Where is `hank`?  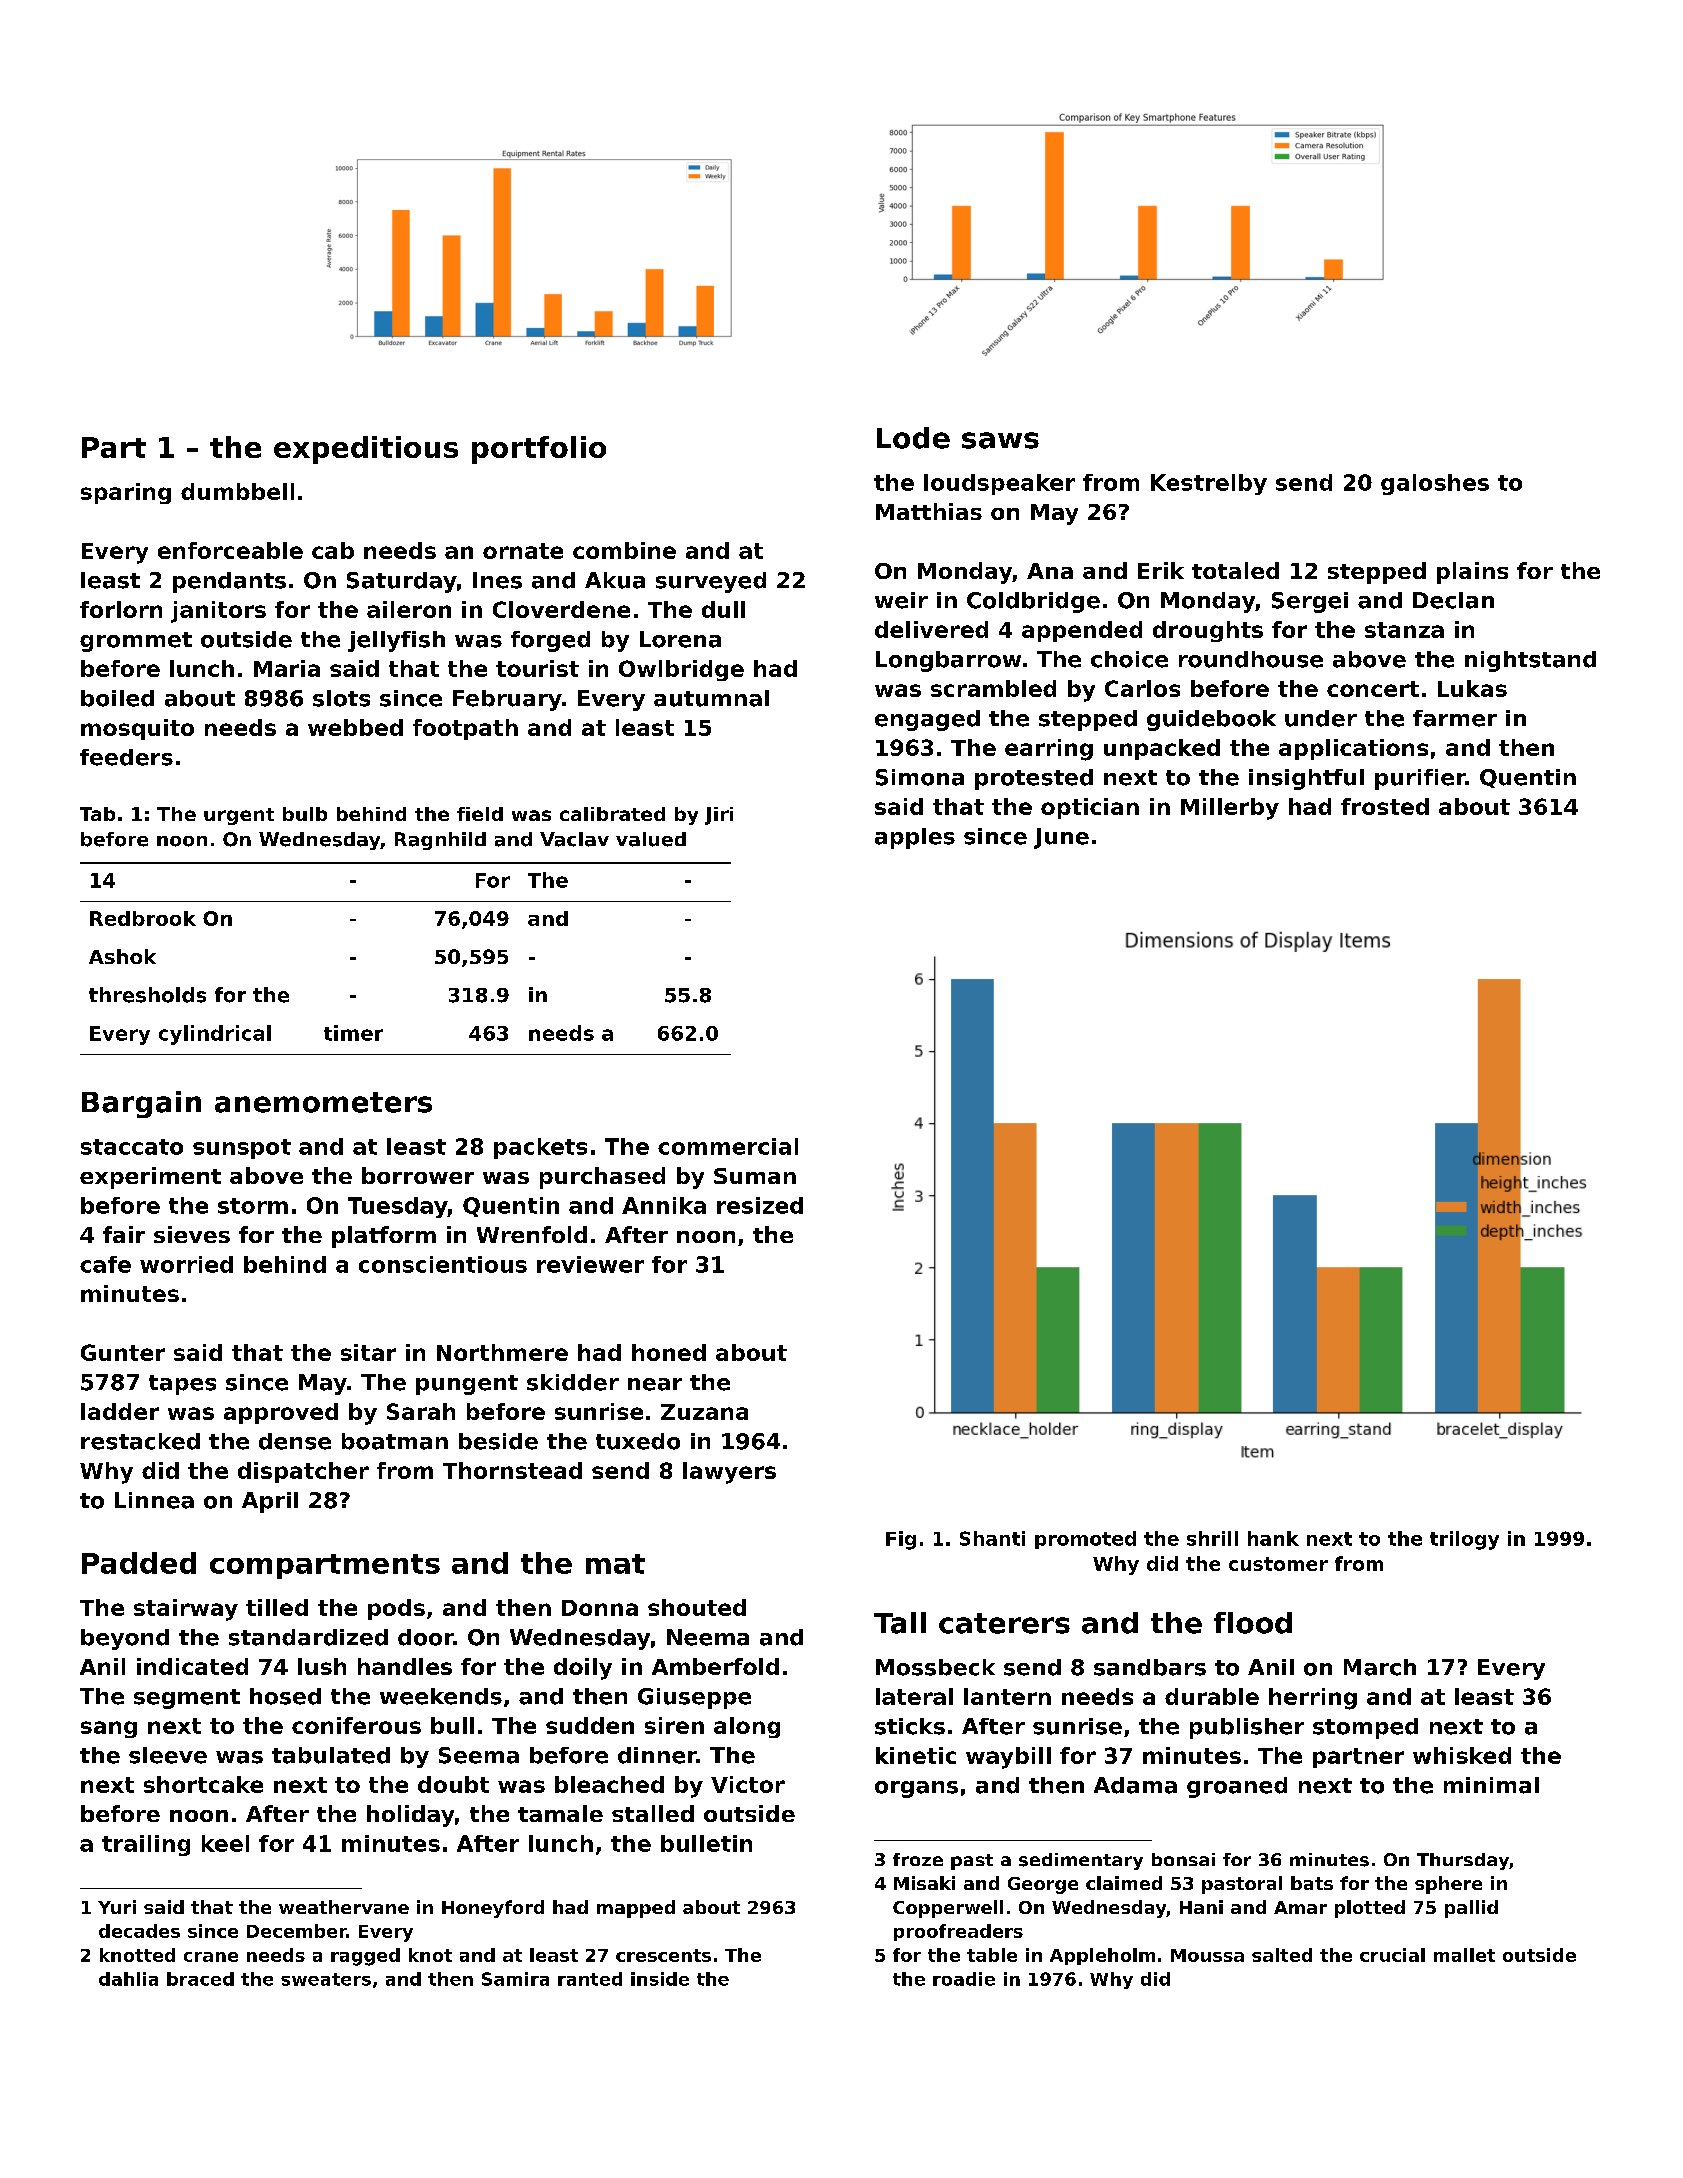 hank is located at coordinates (1273, 1538).
